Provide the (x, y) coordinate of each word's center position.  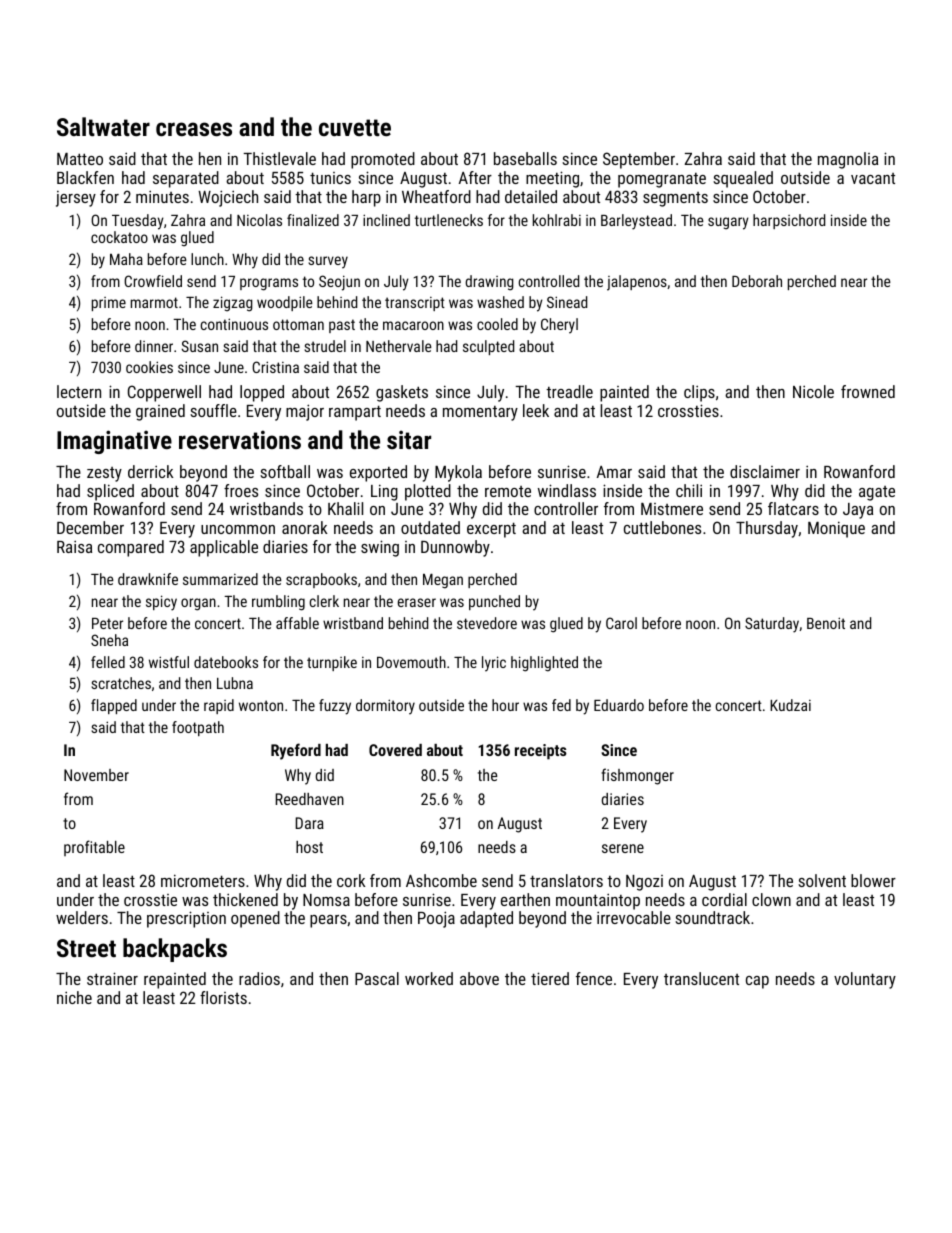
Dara (309, 823)
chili (689, 490)
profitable (94, 848)
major (305, 412)
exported (378, 473)
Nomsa (326, 900)
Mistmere (672, 509)
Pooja (436, 919)
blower (873, 880)
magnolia (848, 160)
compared (131, 548)
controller (566, 508)
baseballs (525, 158)
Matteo (80, 159)
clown (771, 899)
